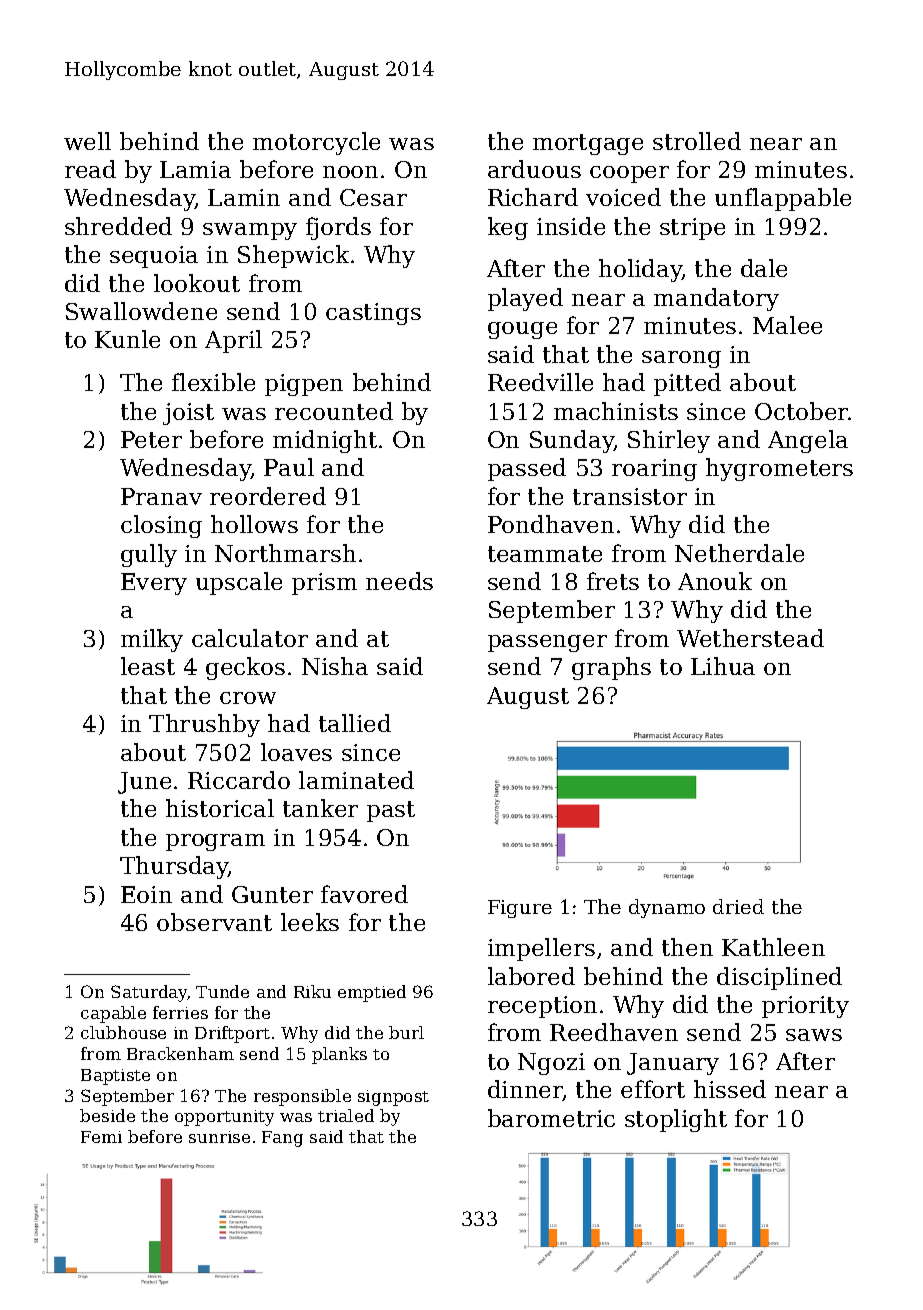 The height and width of the image is (1310, 923). Describe the element at coordinates (146, 894) in the image. I see `Eoin` at that location.
